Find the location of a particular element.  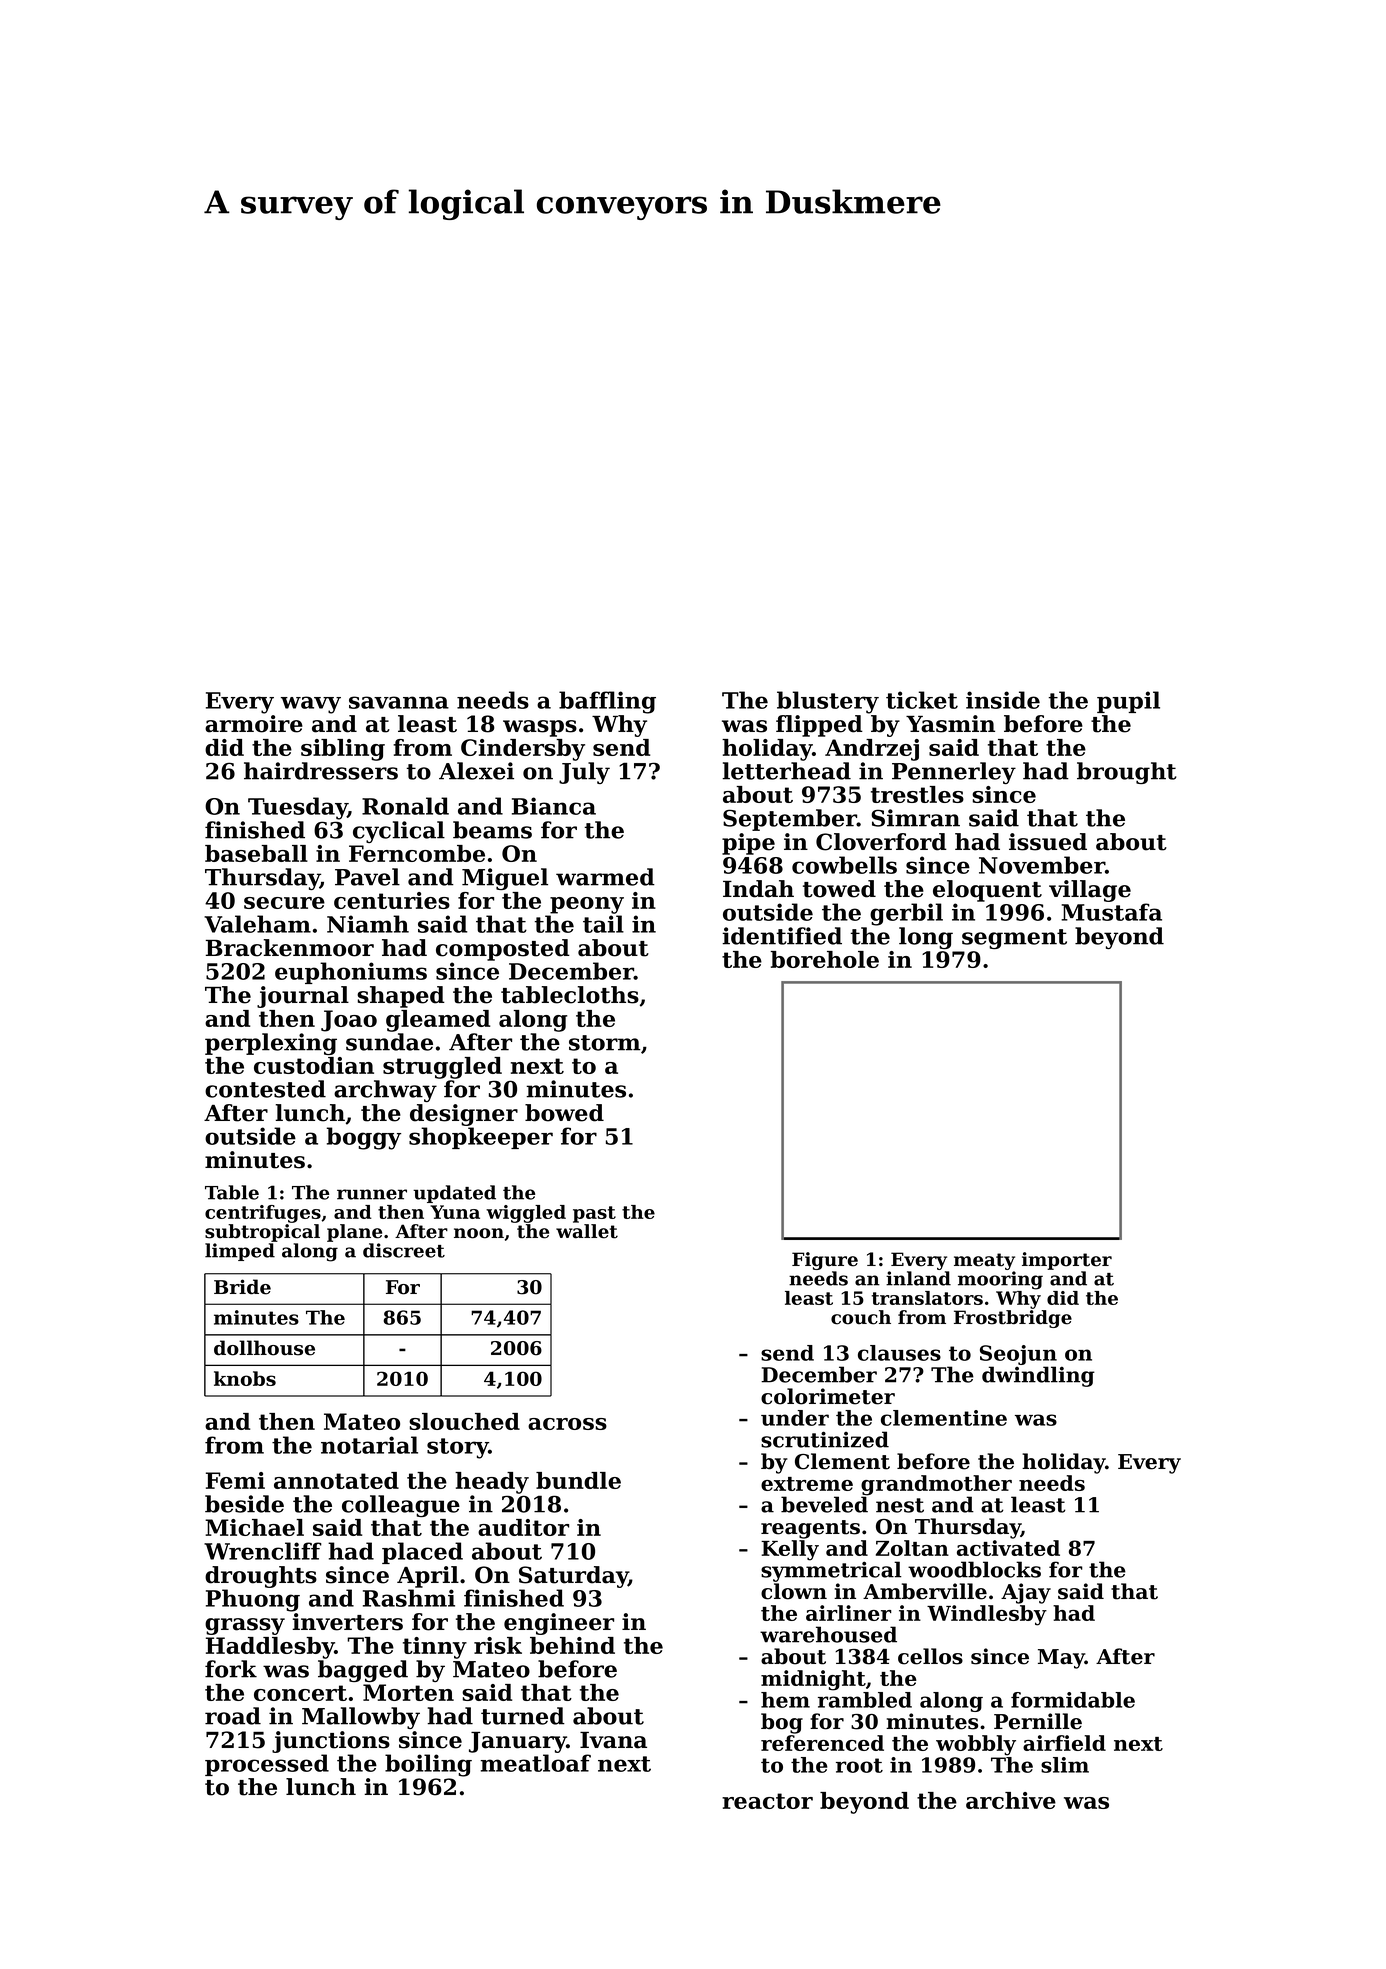

extreme is located at coordinates (807, 1484).
